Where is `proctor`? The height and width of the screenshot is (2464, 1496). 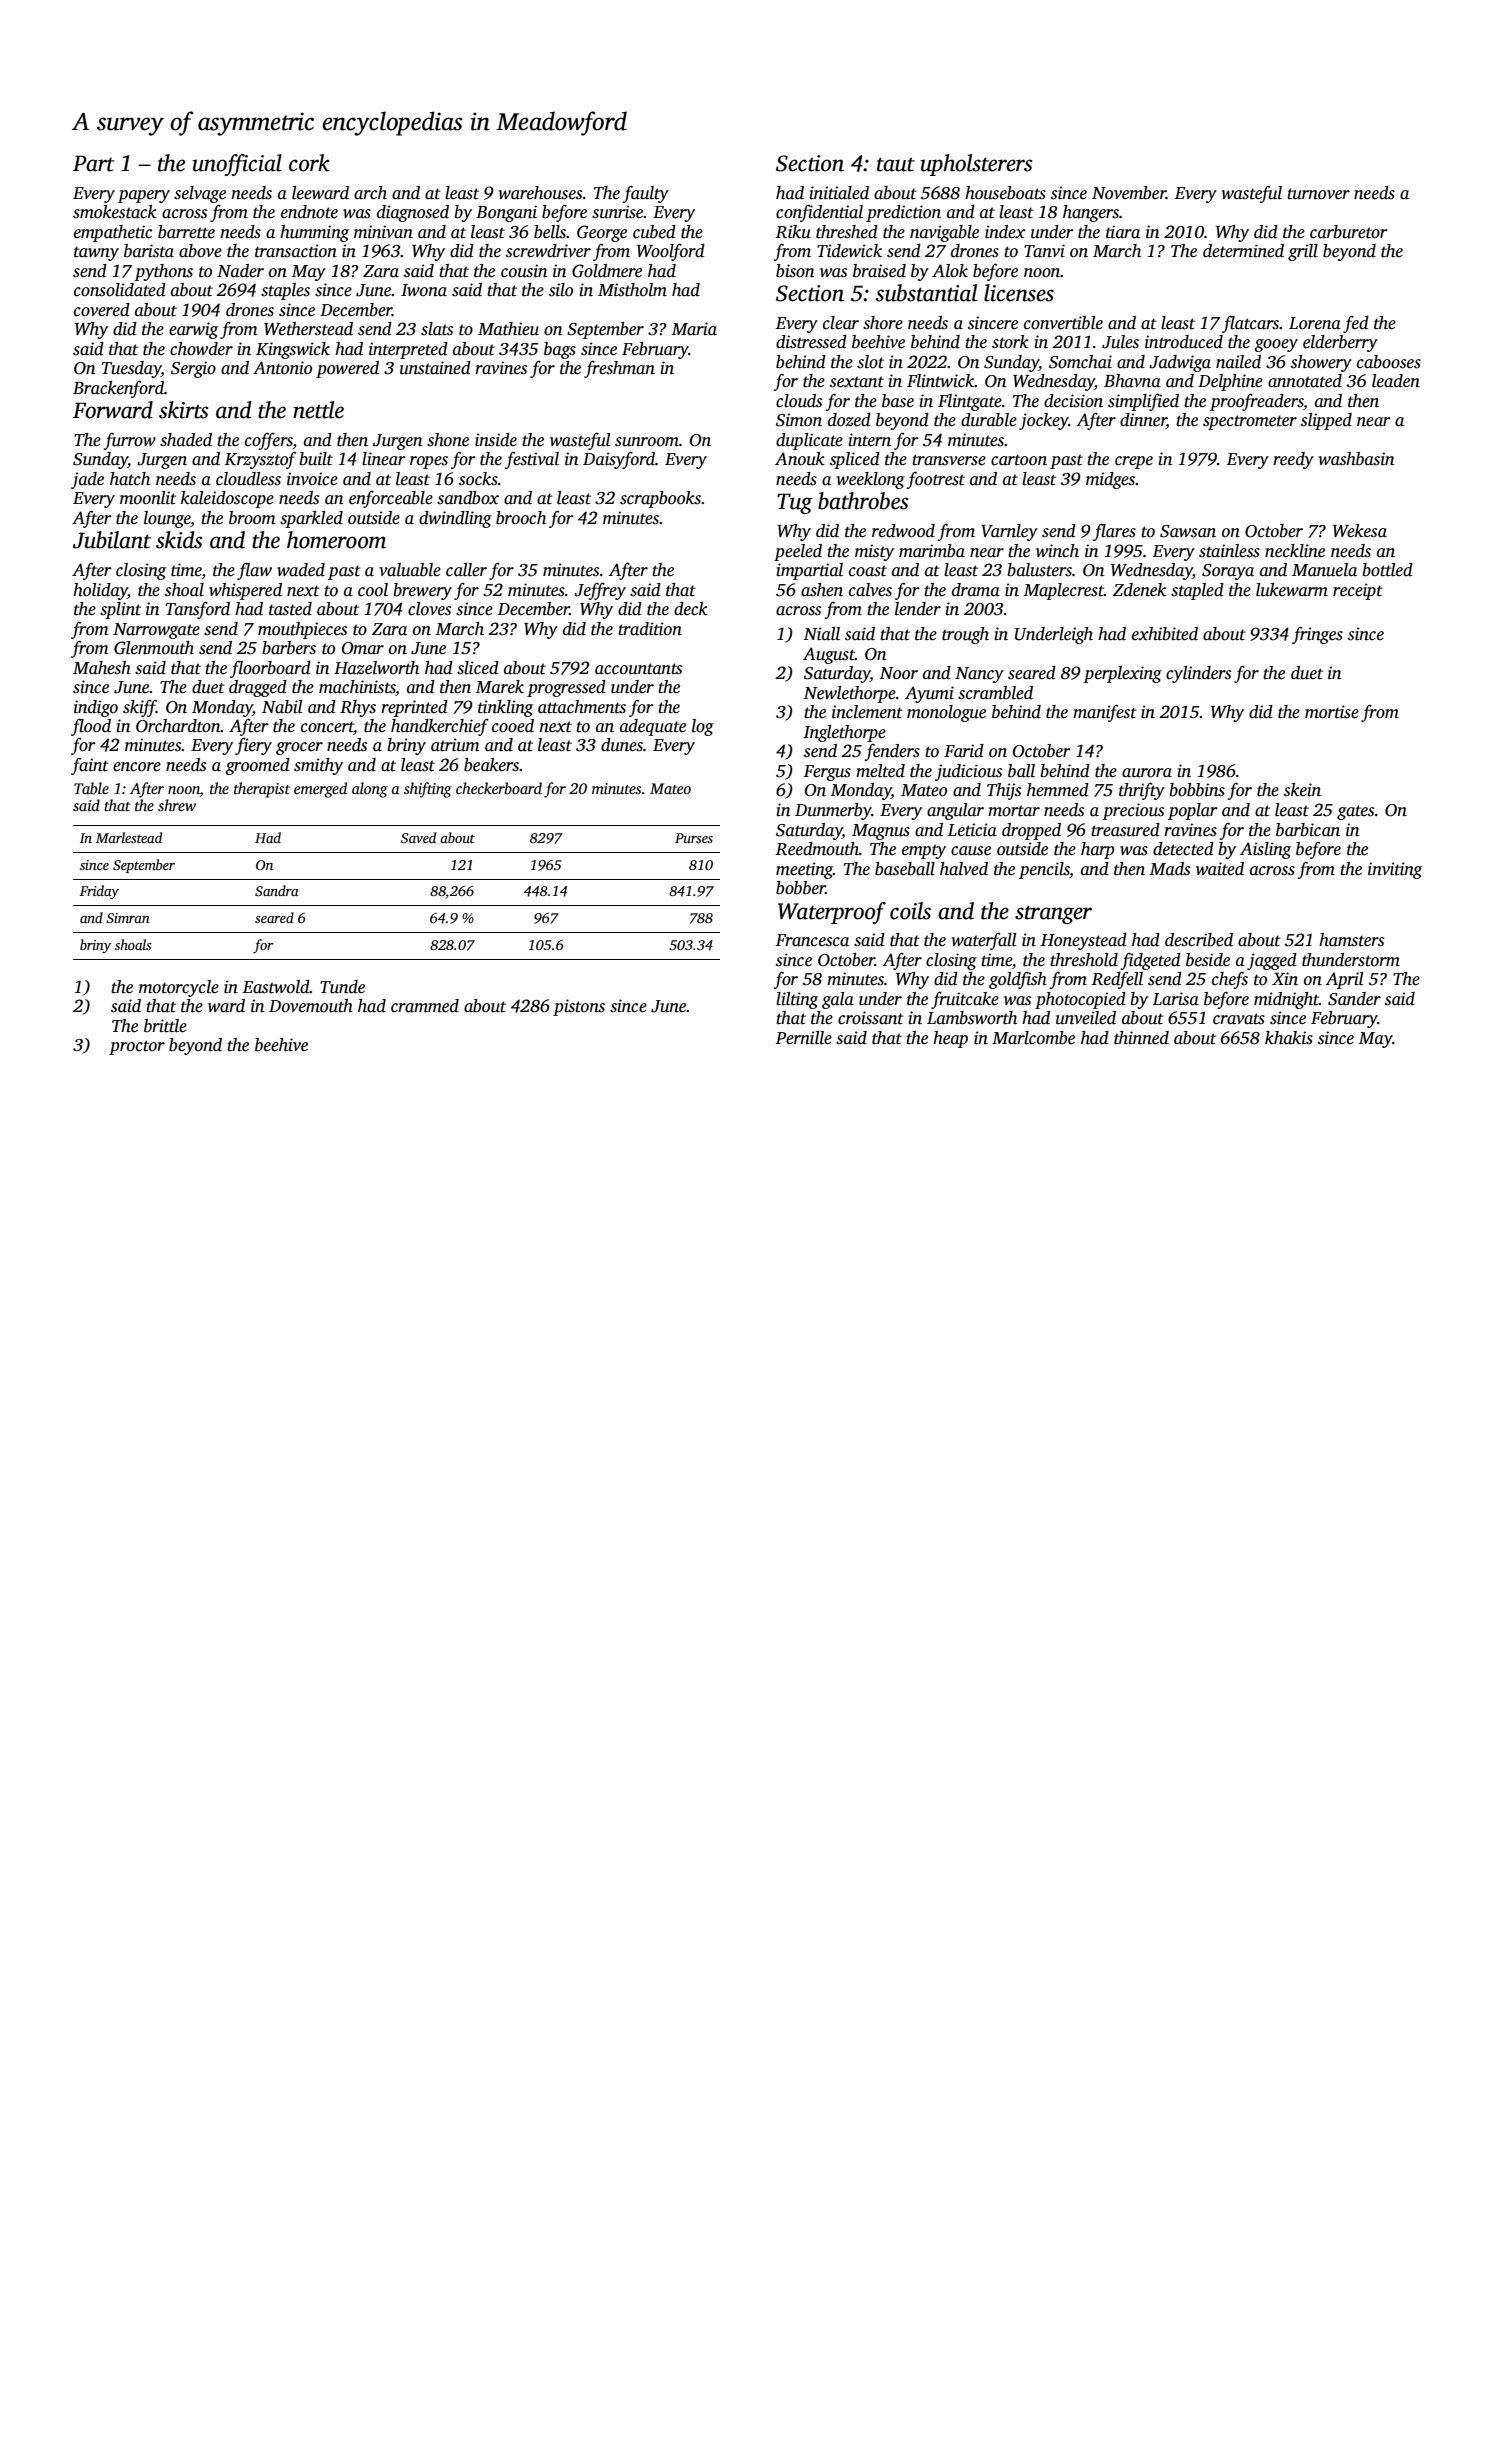 proctor is located at coordinates (137, 1047).
